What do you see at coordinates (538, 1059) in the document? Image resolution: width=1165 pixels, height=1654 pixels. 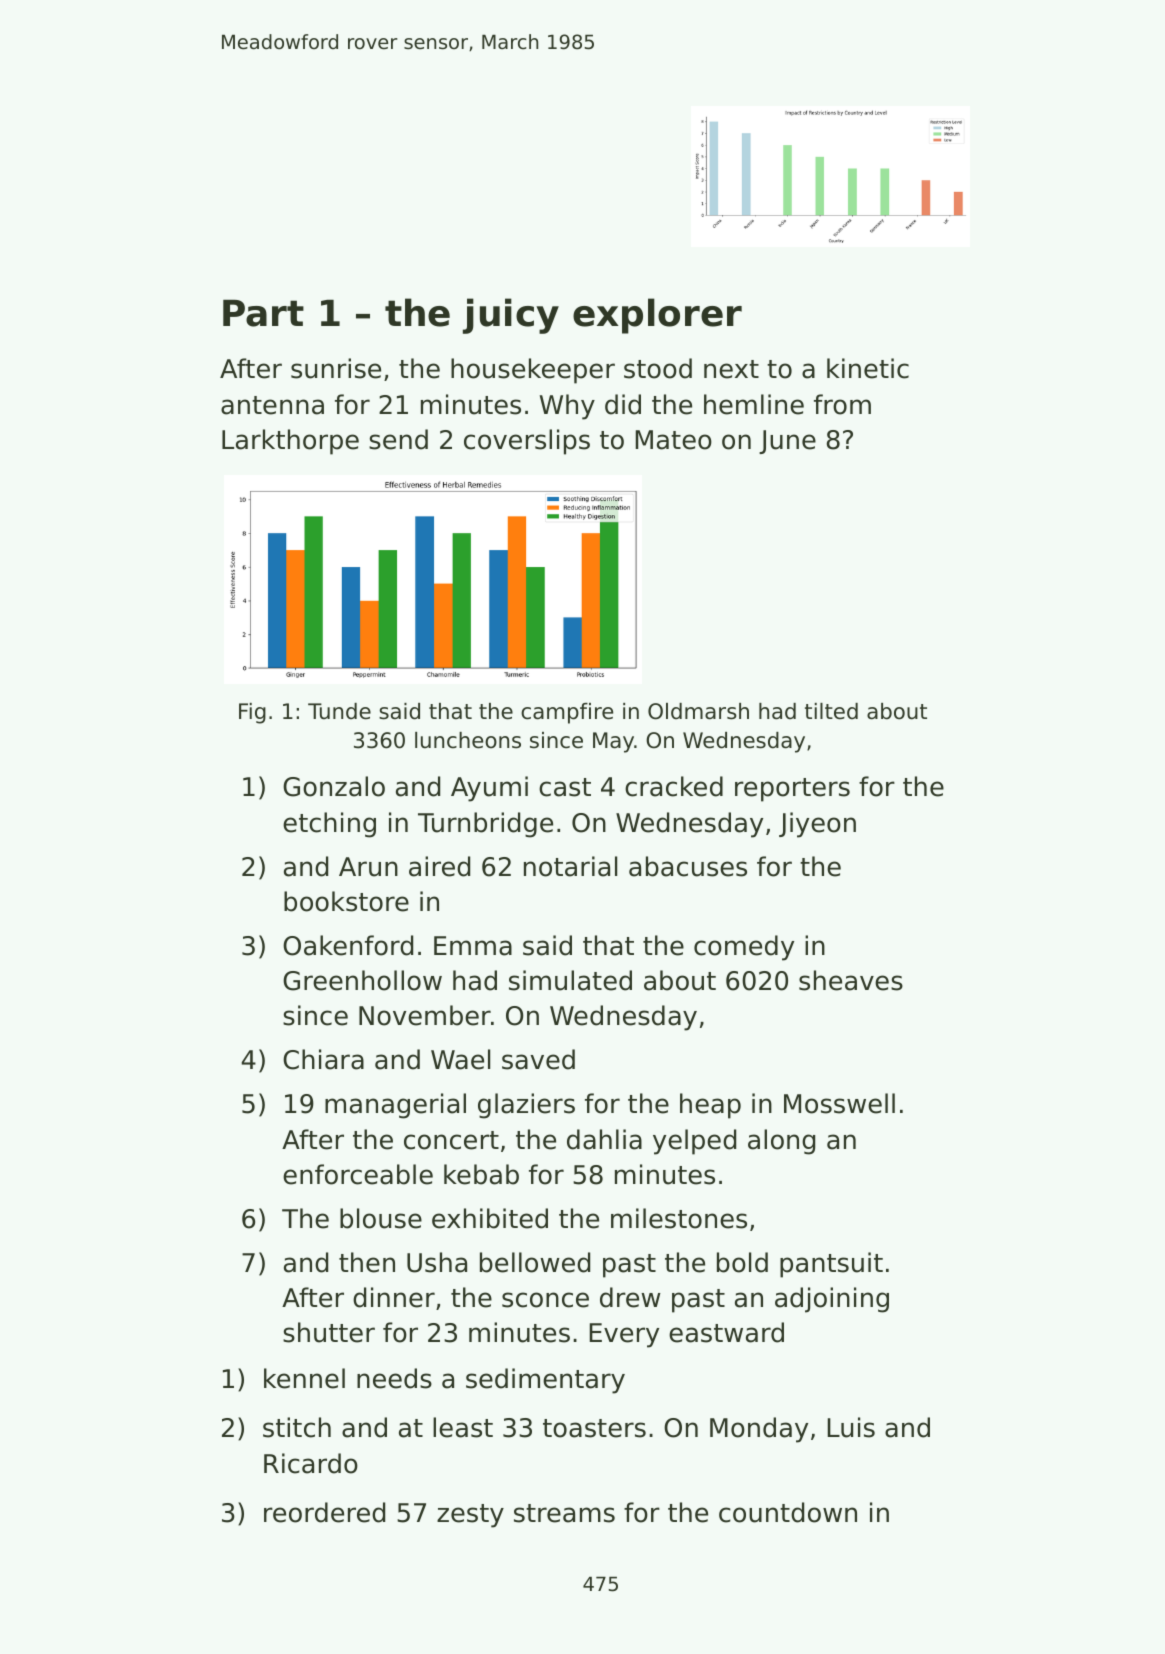 I see `saved` at bounding box center [538, 1059].
